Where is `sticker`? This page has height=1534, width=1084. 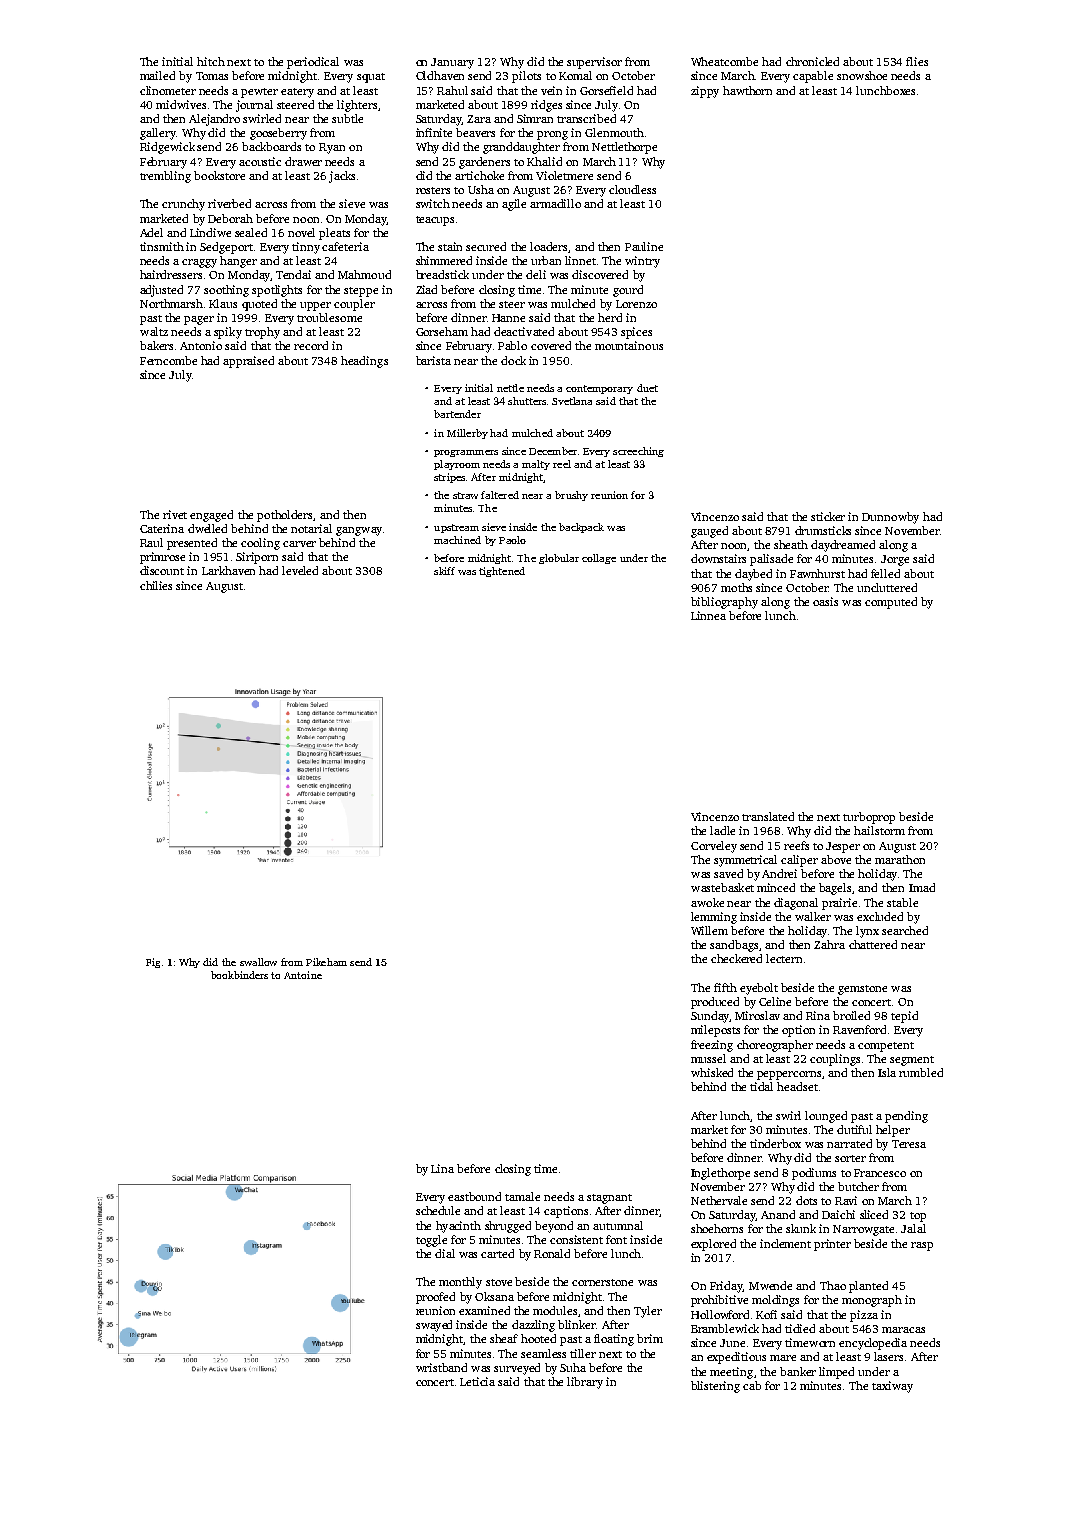
sticker is located at coordinates (828, 516).
